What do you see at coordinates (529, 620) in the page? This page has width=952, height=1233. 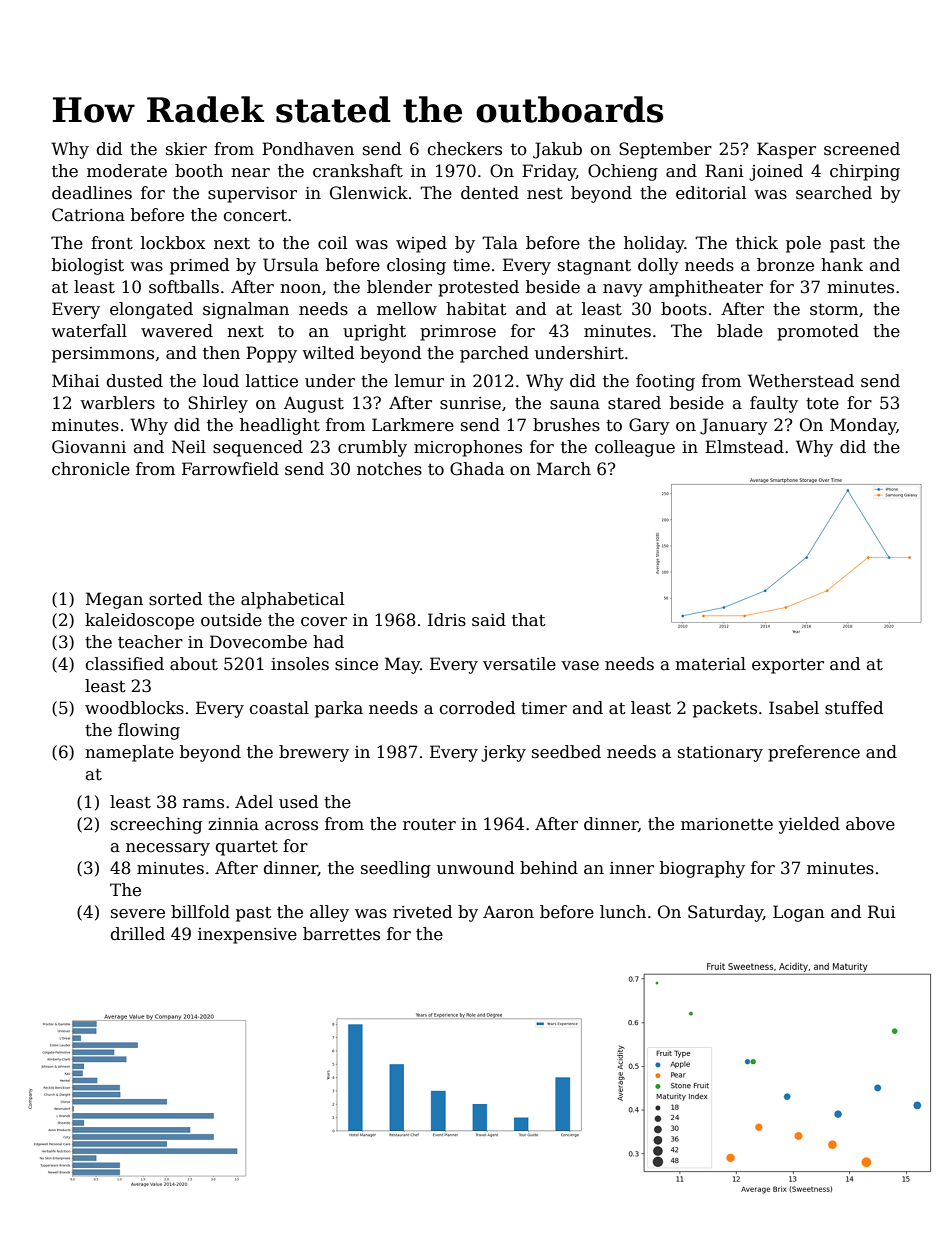 I see `that` at bounding box center [529, 620].
